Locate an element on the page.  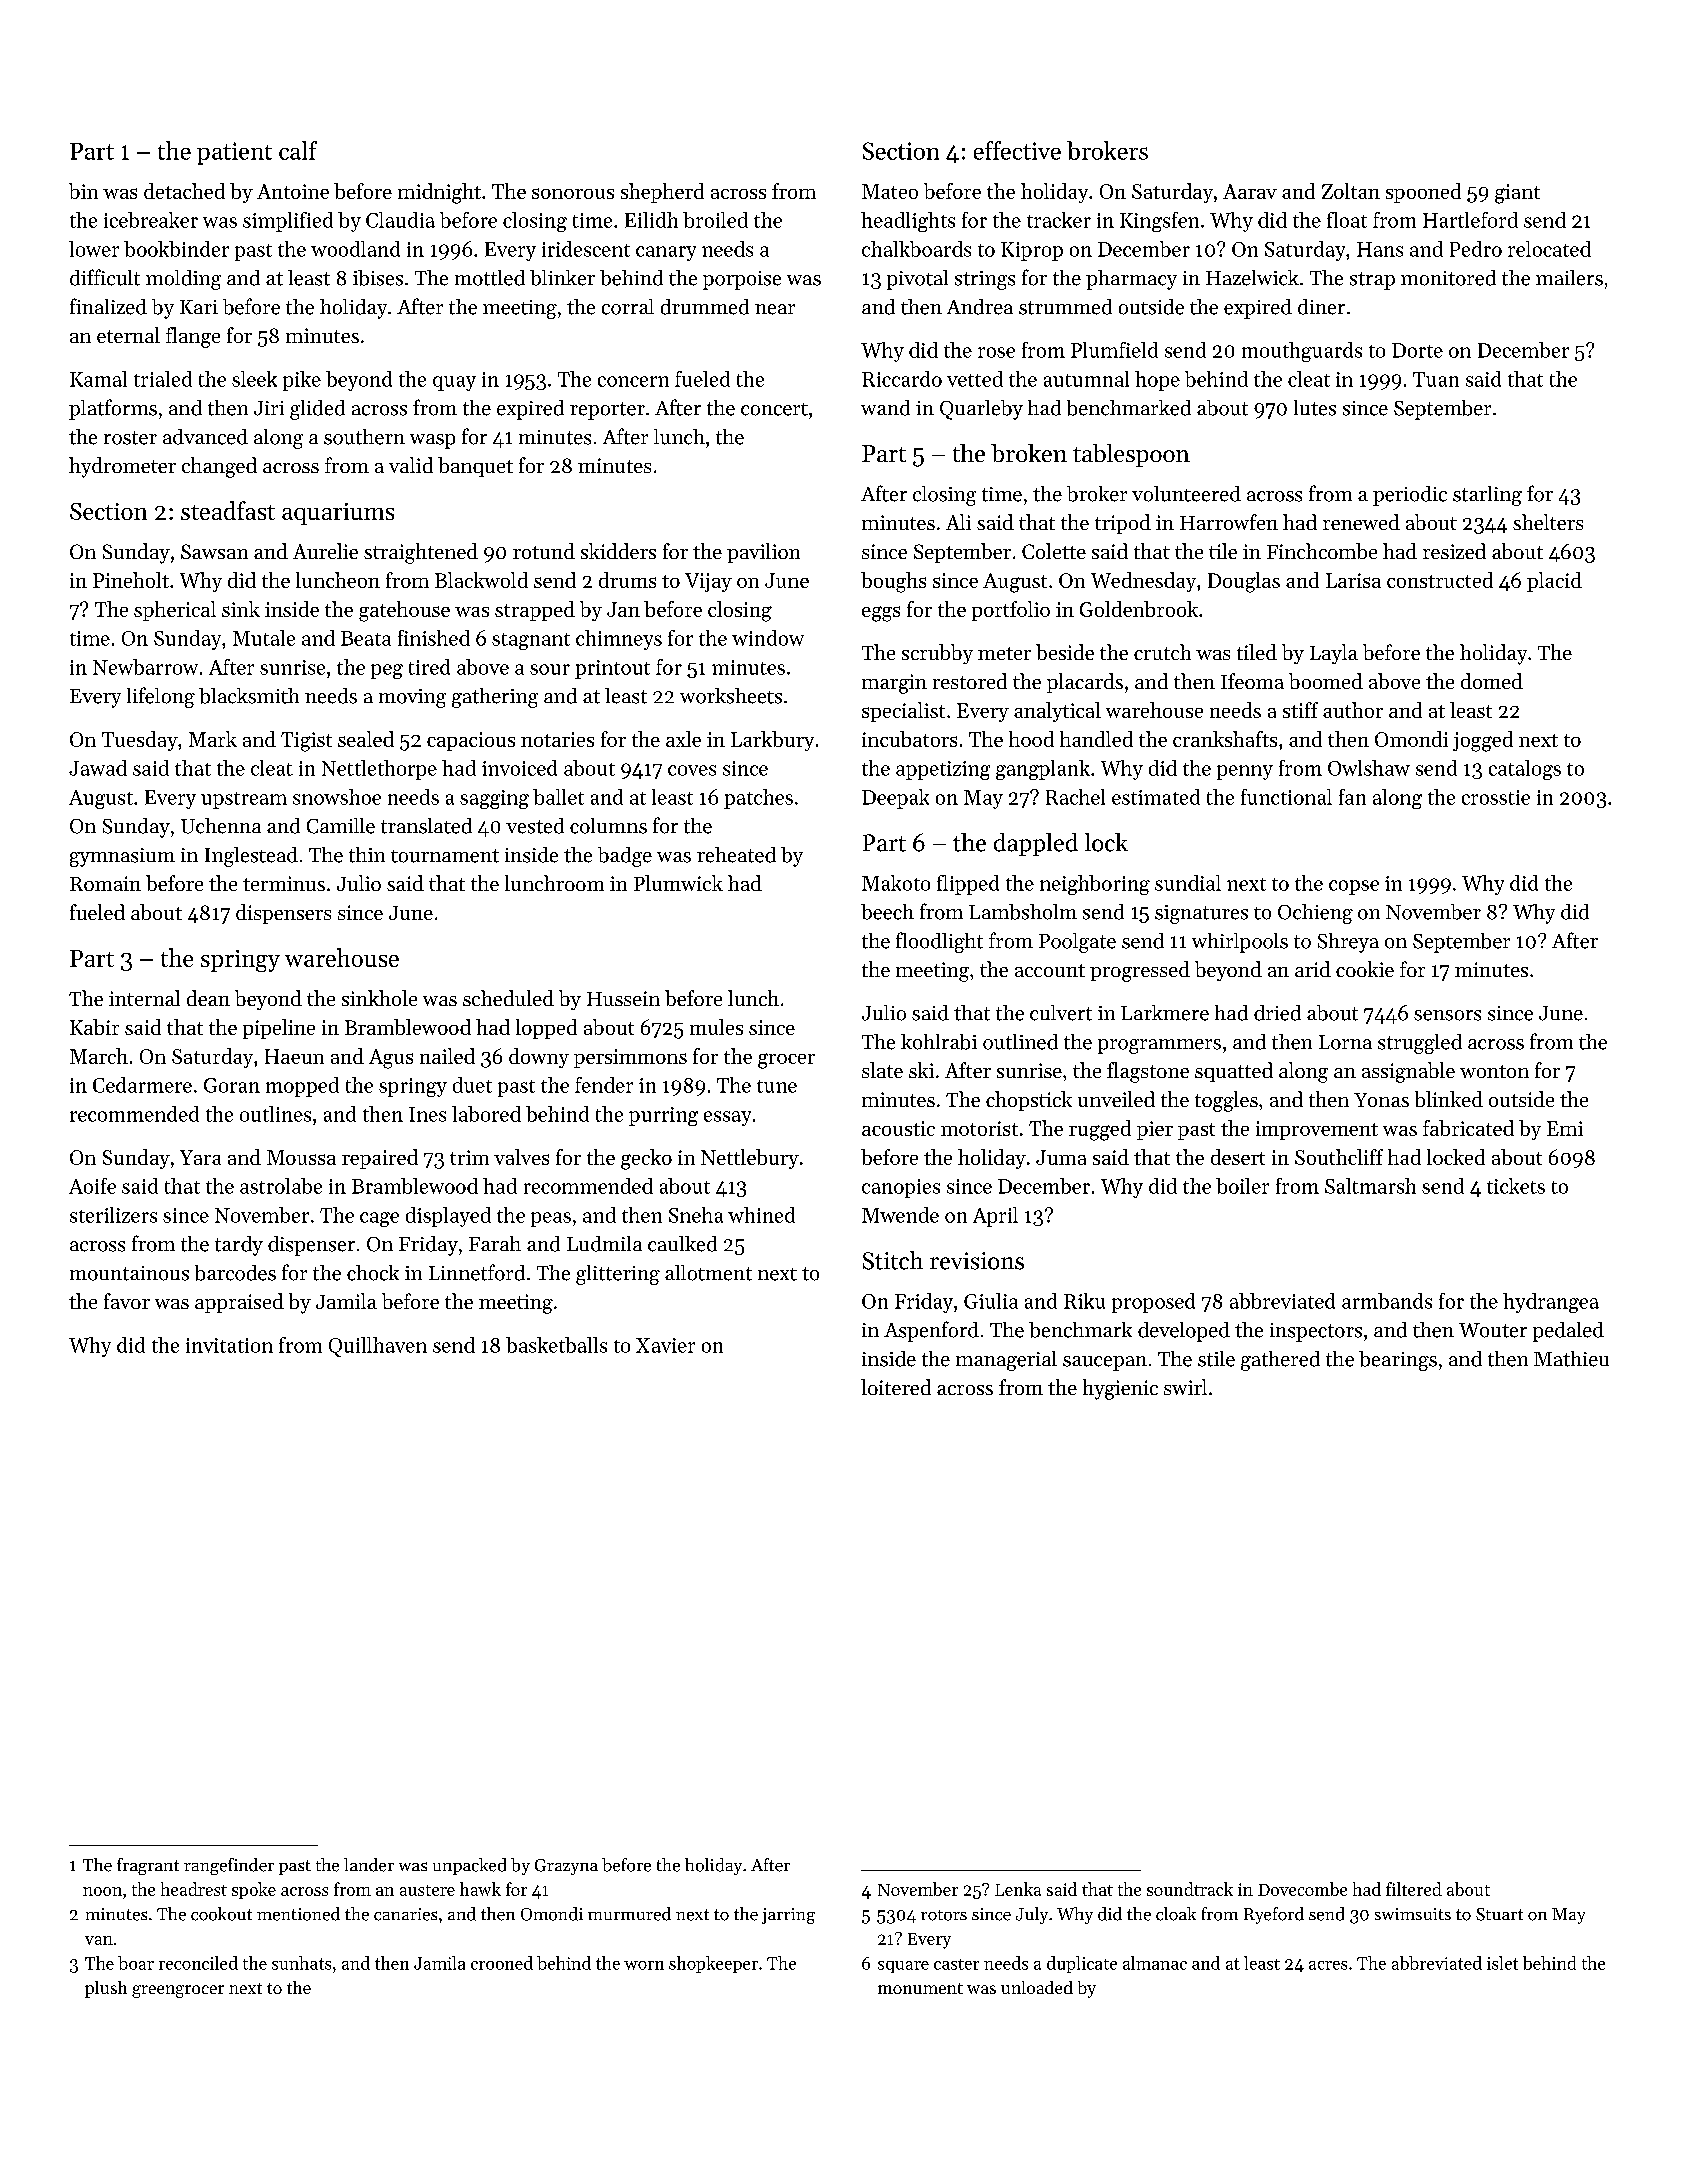
Stitch is located at coordinates (893, 1260).
